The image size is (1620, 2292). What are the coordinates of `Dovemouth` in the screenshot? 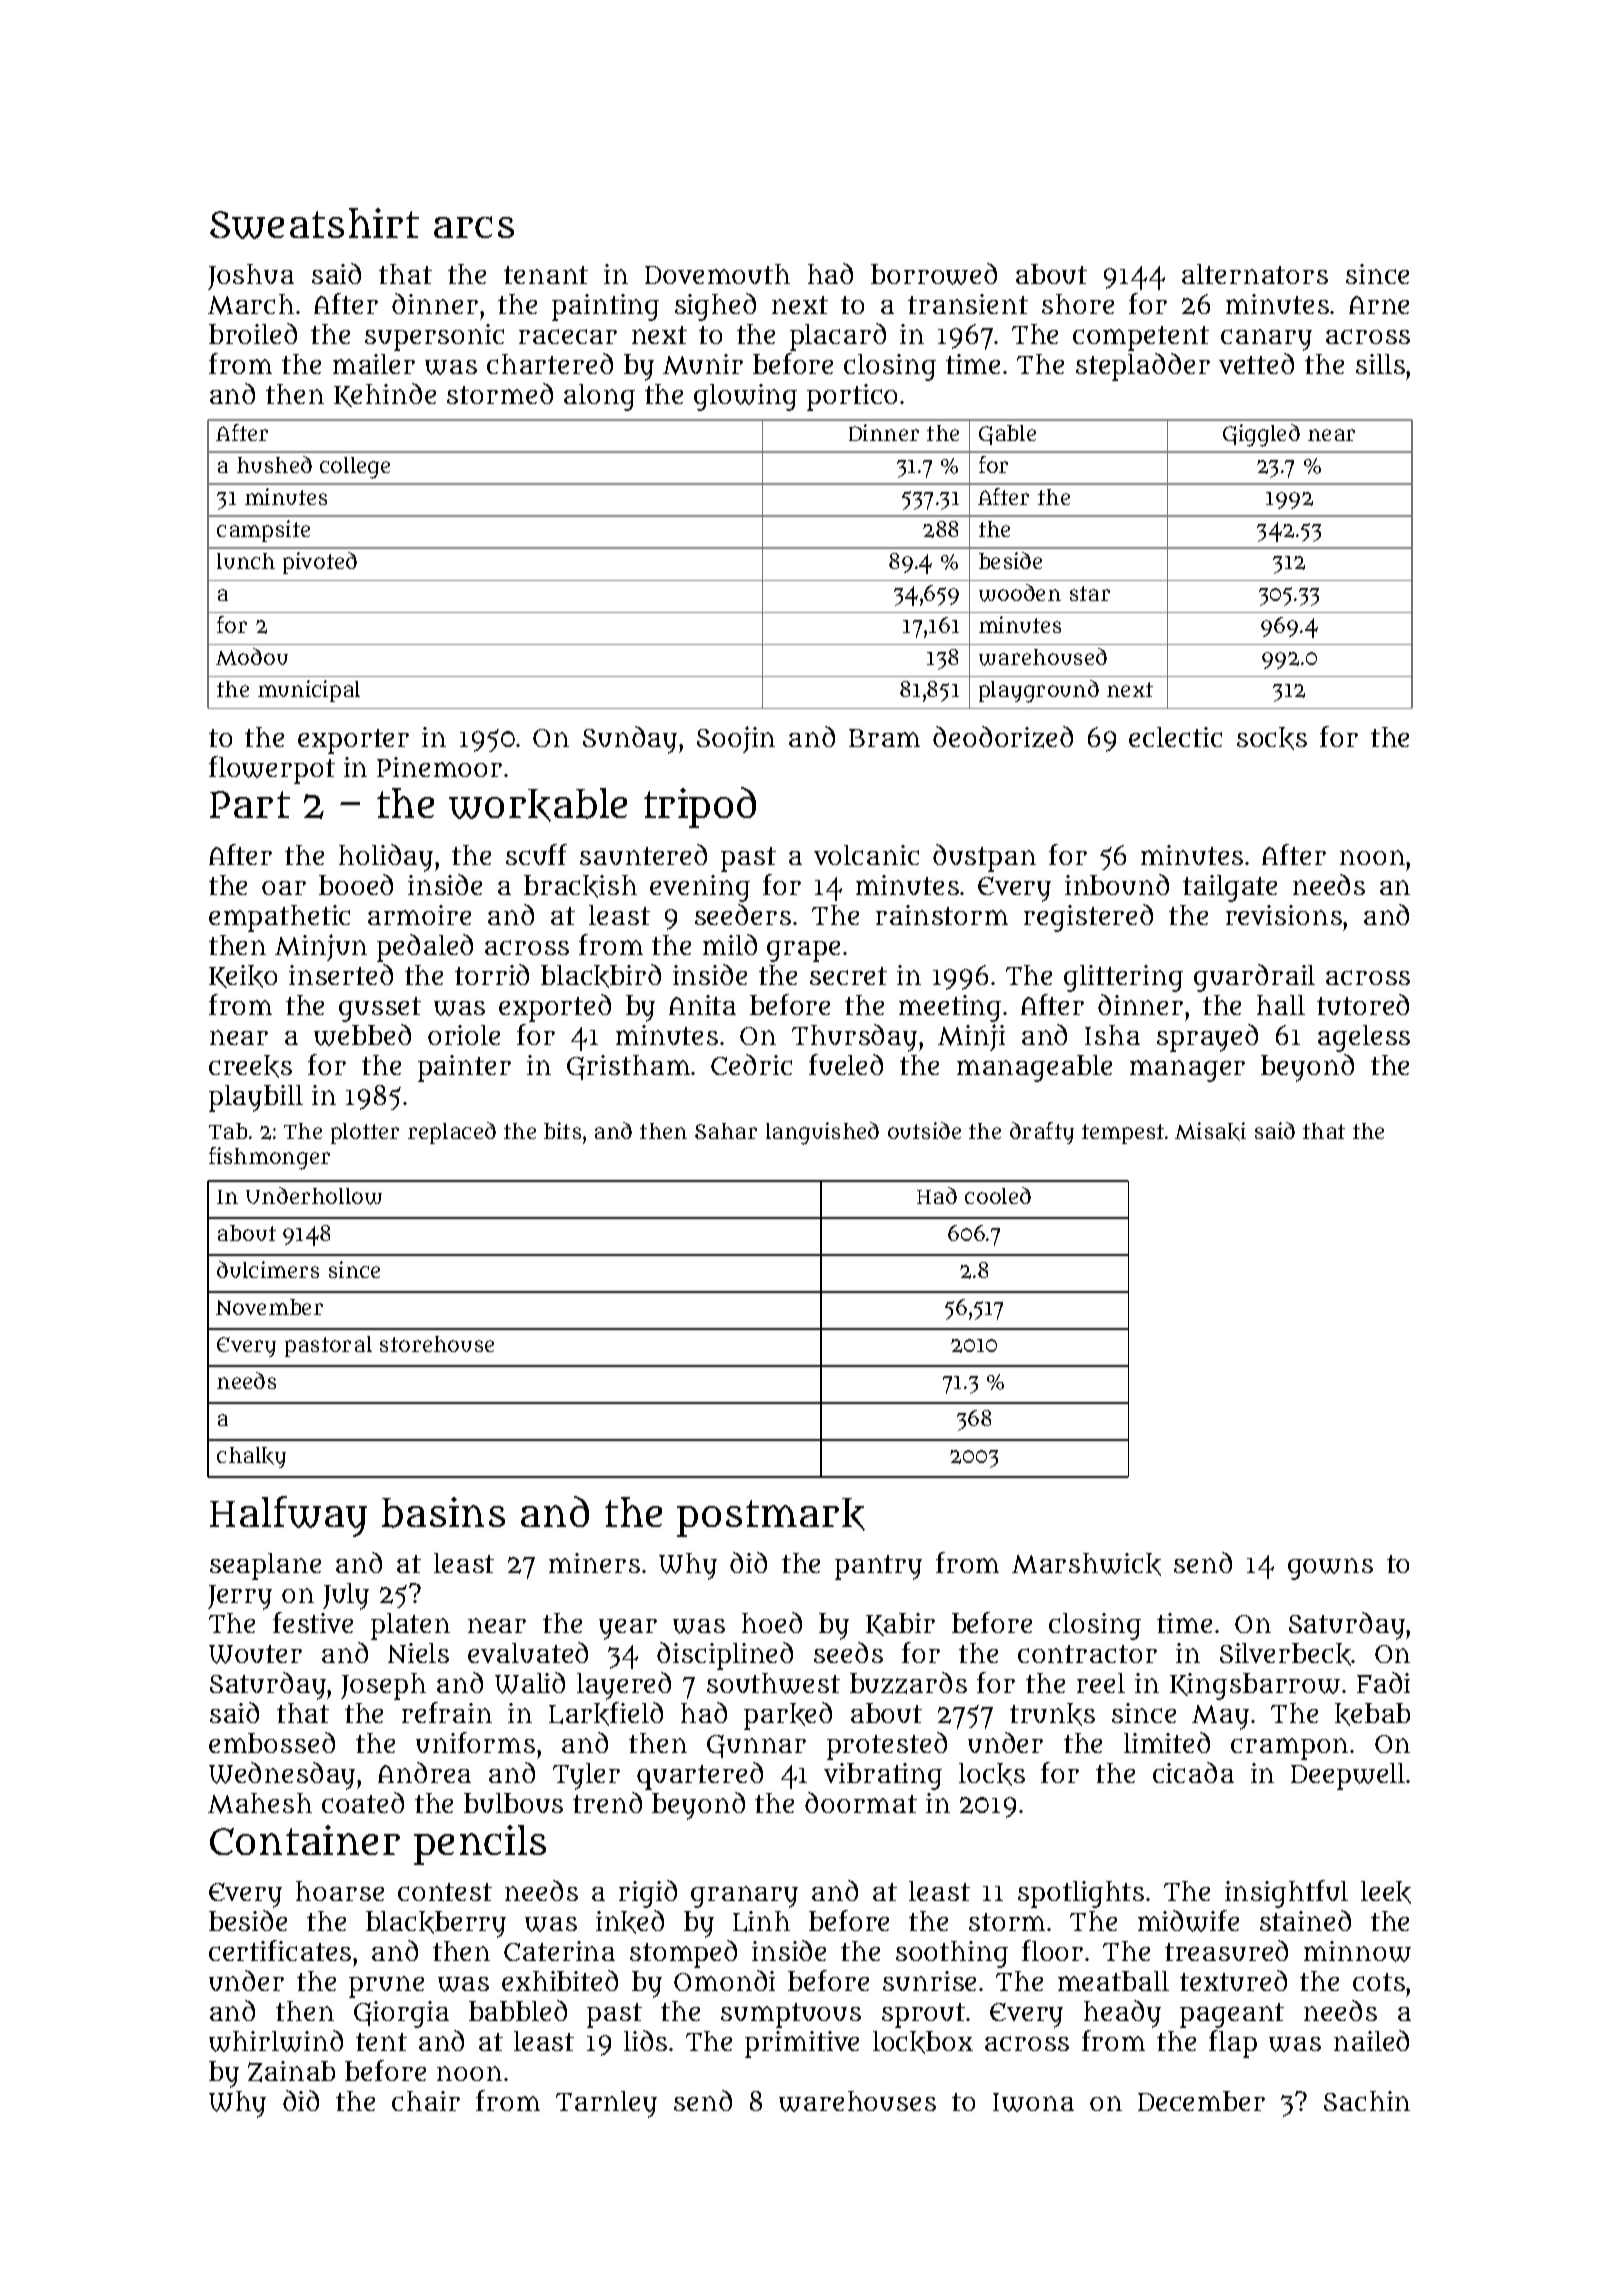 It's located at (717, 274).
